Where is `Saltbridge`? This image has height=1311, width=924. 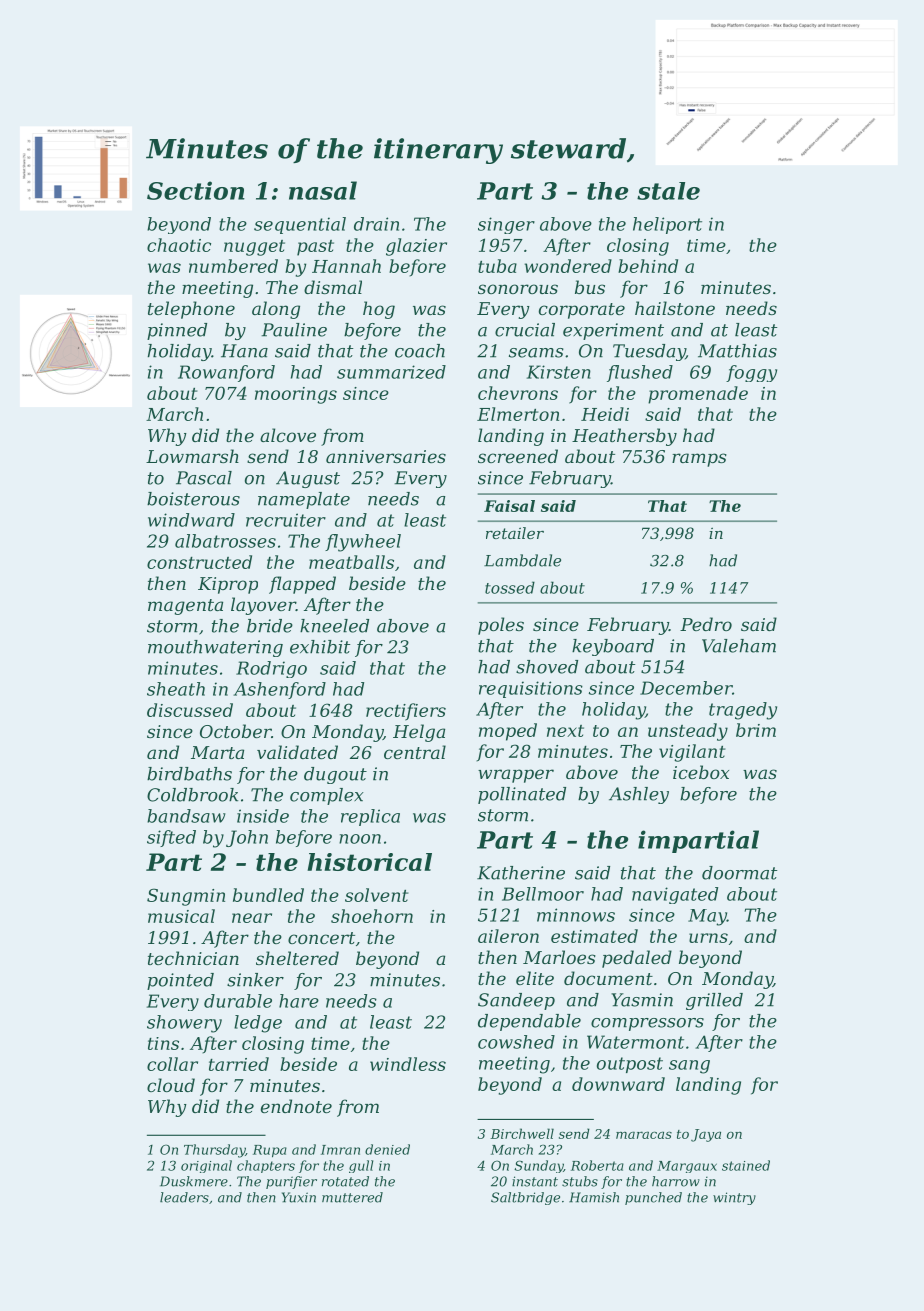
Saltbridge is located at coordinates (525, 1198).
